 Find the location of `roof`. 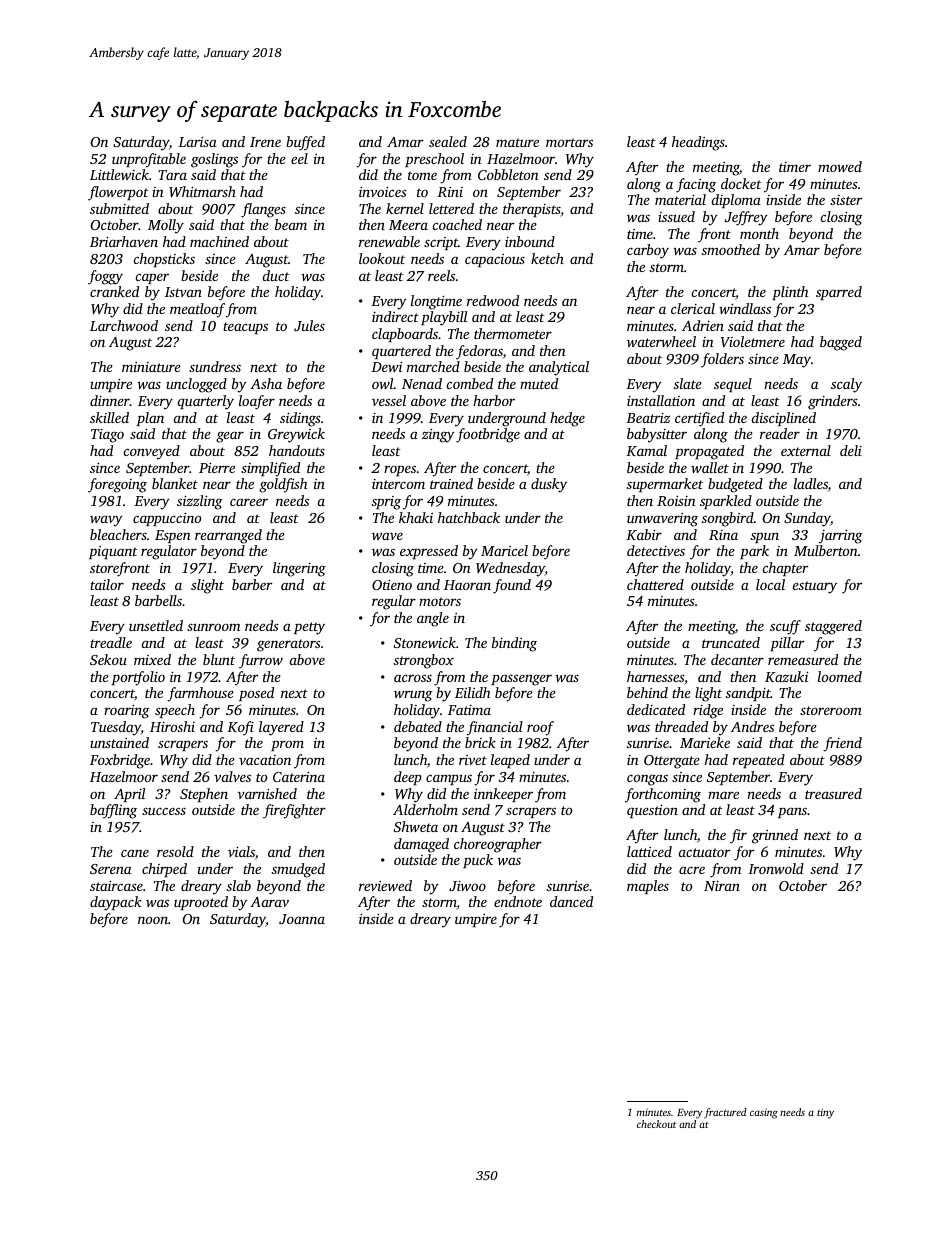

roof is located at coordinates (540, 728).
